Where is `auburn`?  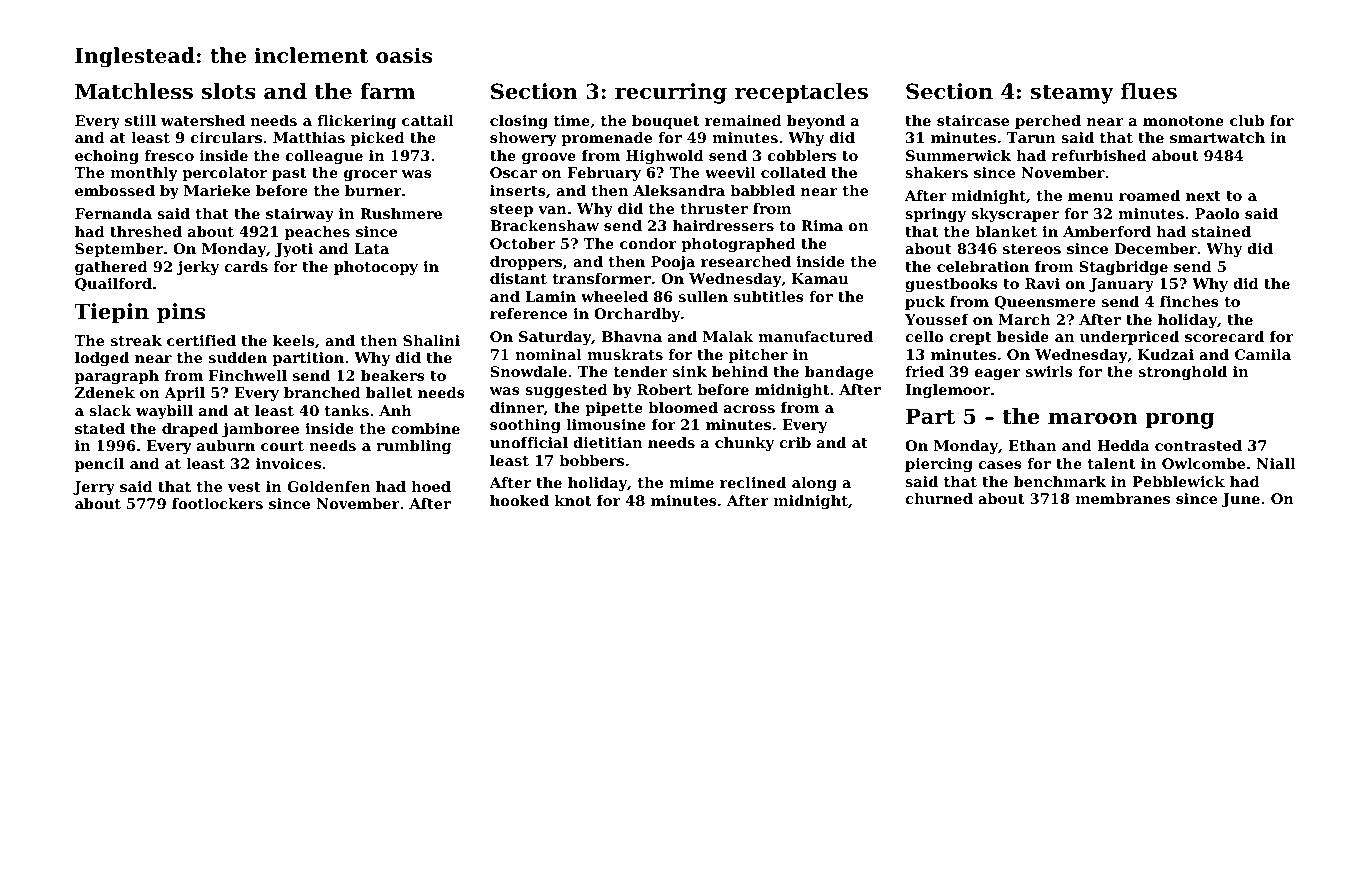 auburn is located at coordinates (226, 445).
